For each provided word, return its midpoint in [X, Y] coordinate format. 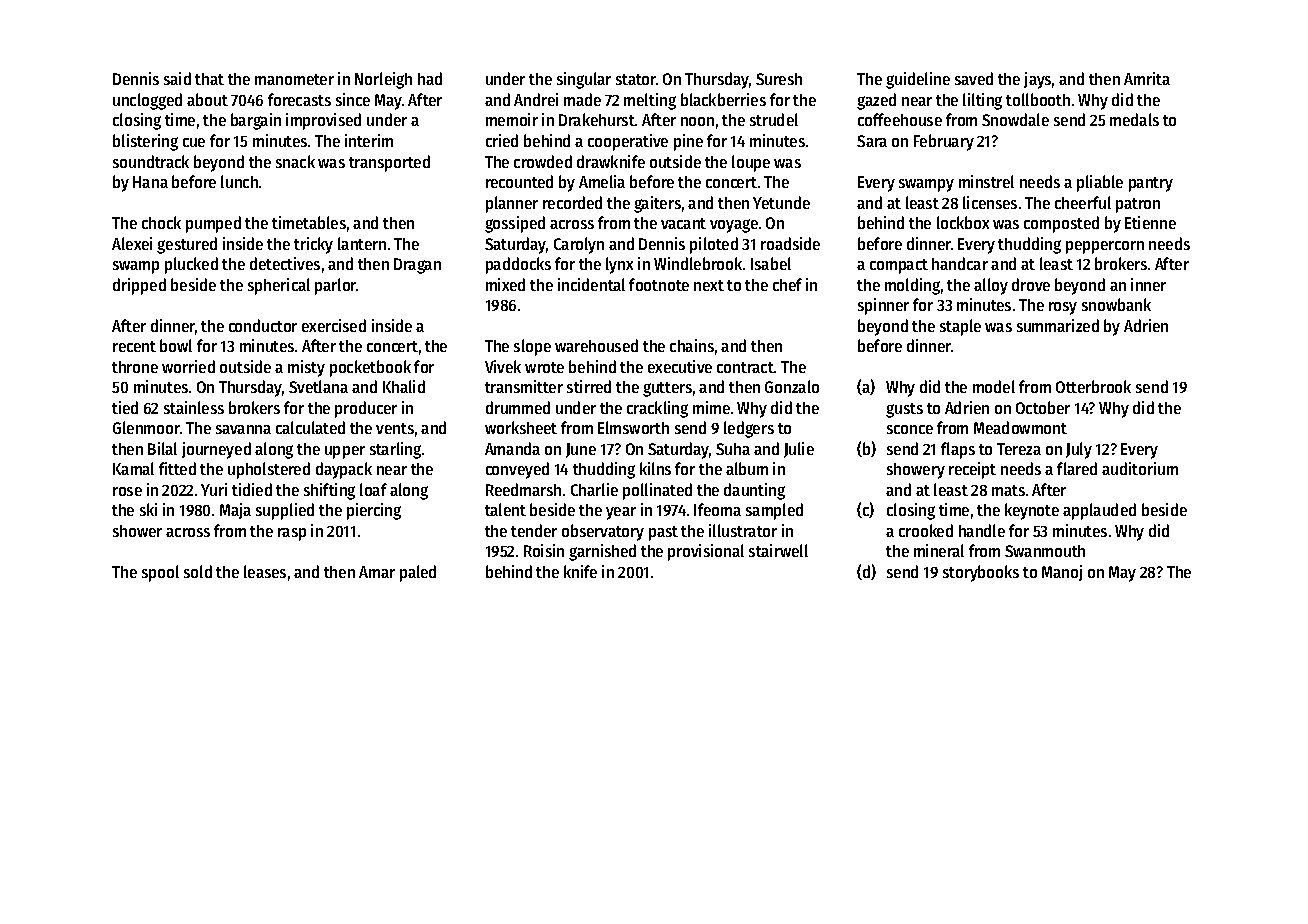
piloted [714, 245]
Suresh [779, 79]
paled [418, 573]
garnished [602, 552]
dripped [139, 286]
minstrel [986, 181]
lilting [982, 101]
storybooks [981, 573]
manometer [294, 79]
